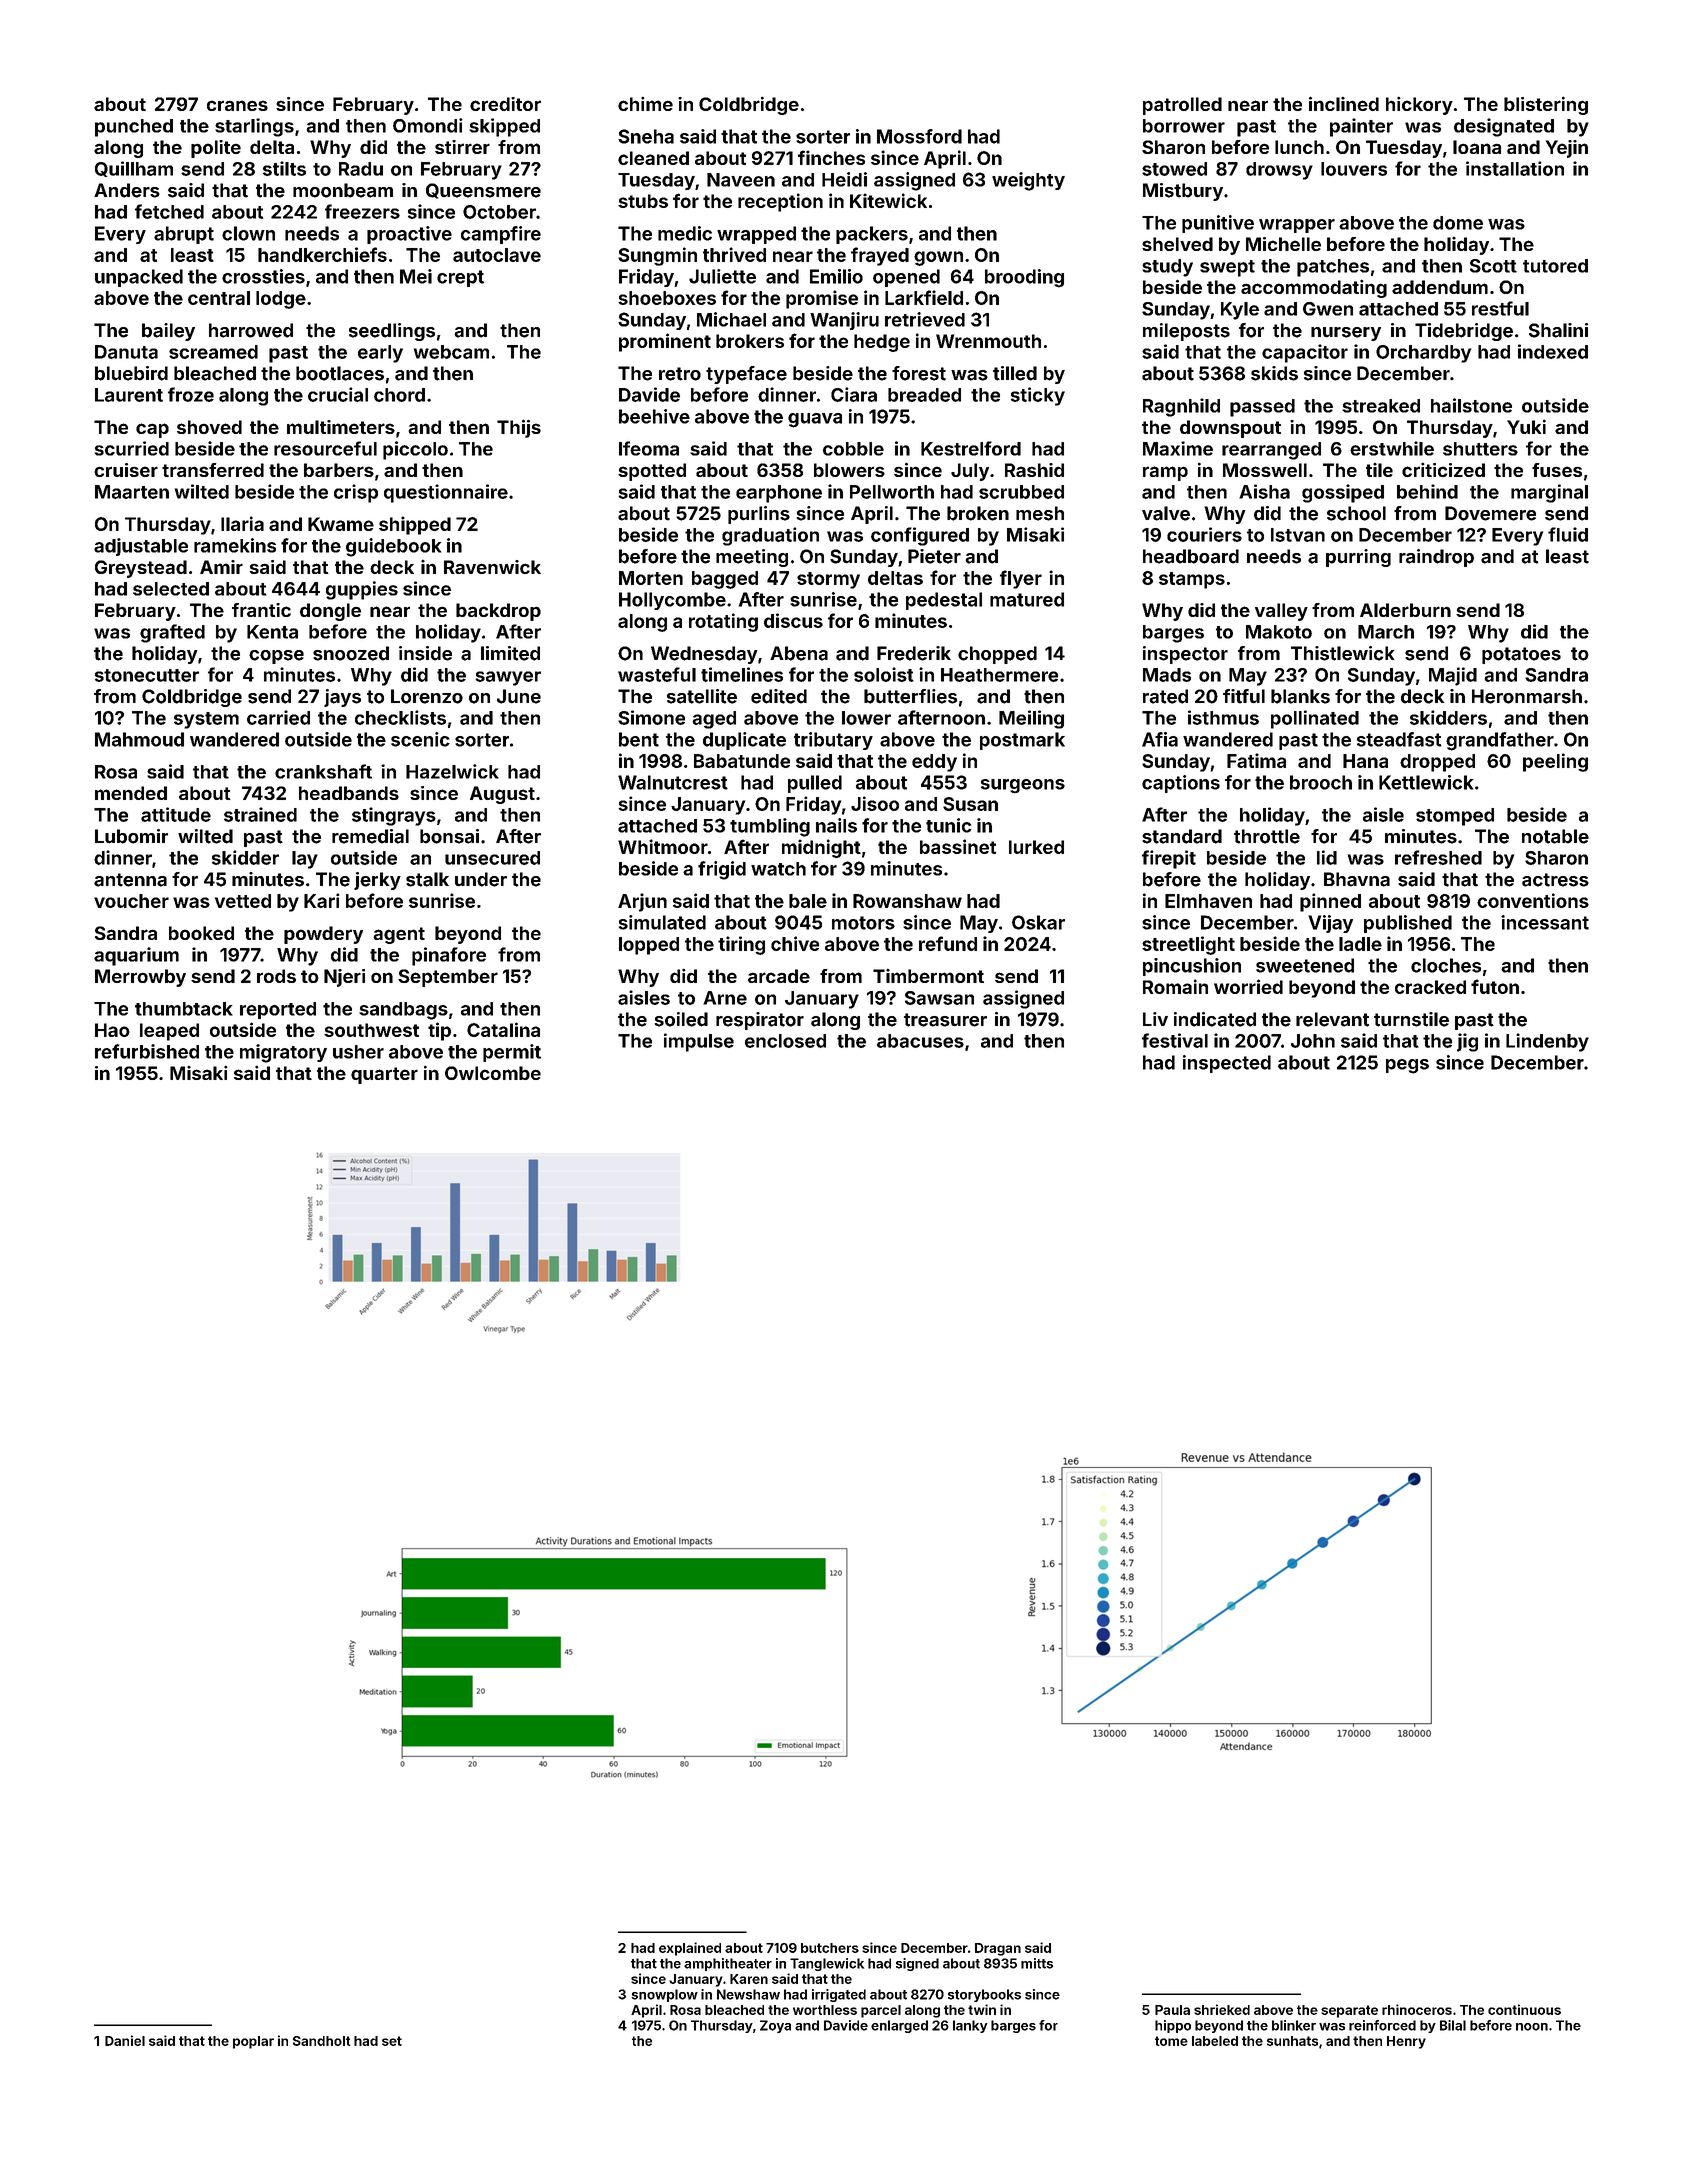 This screenshot has width=1683, height=2178. What do you see at coordinates (1024, 278) in the screenshot?
I see `brooding` at bounding box center [1024, 278].
